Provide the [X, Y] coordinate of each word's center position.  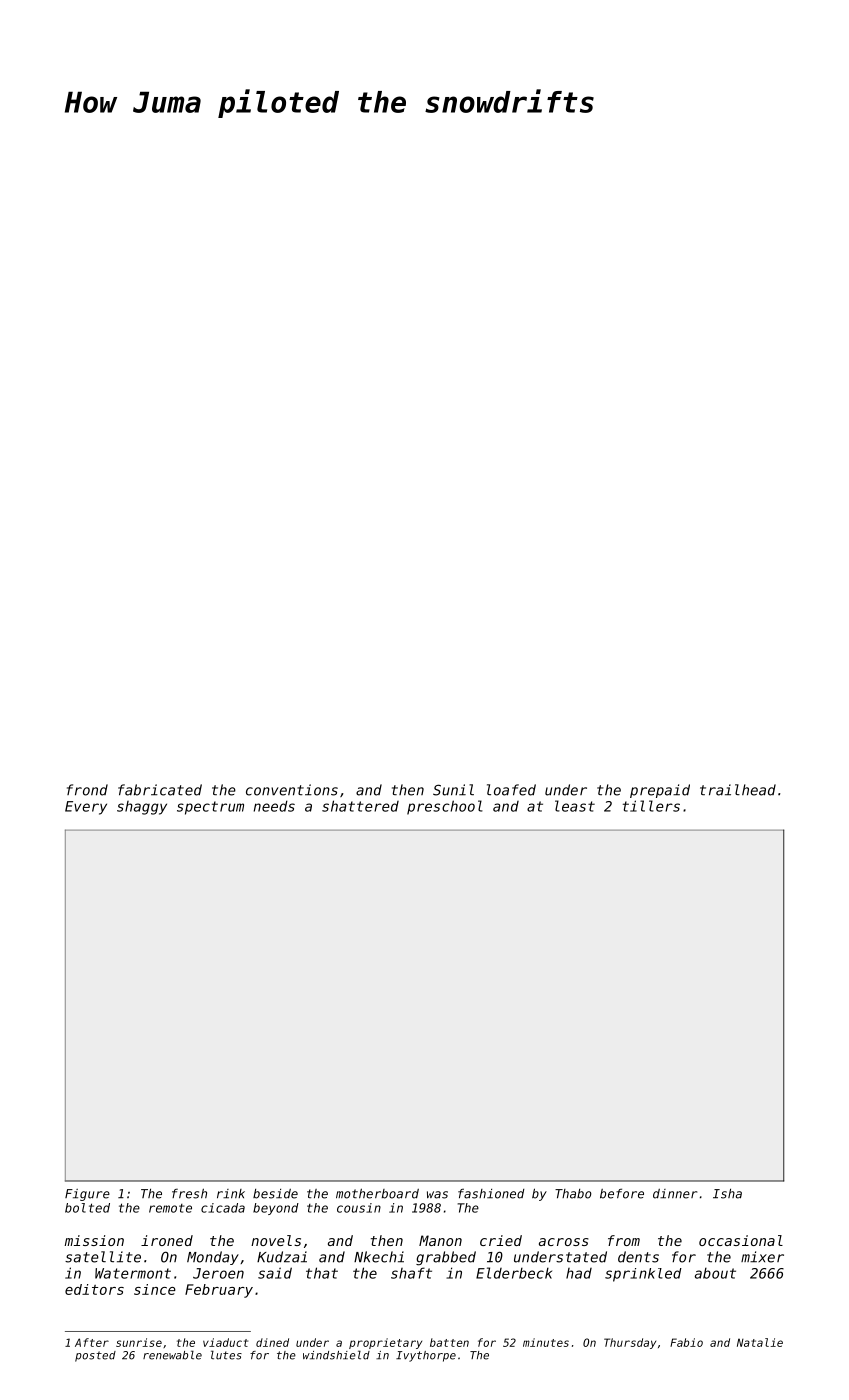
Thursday [630, 1343]
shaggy [142, 808]
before [622, 1193]
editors [94, 1289]
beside [275, 1194]
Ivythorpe [426, 1356]
